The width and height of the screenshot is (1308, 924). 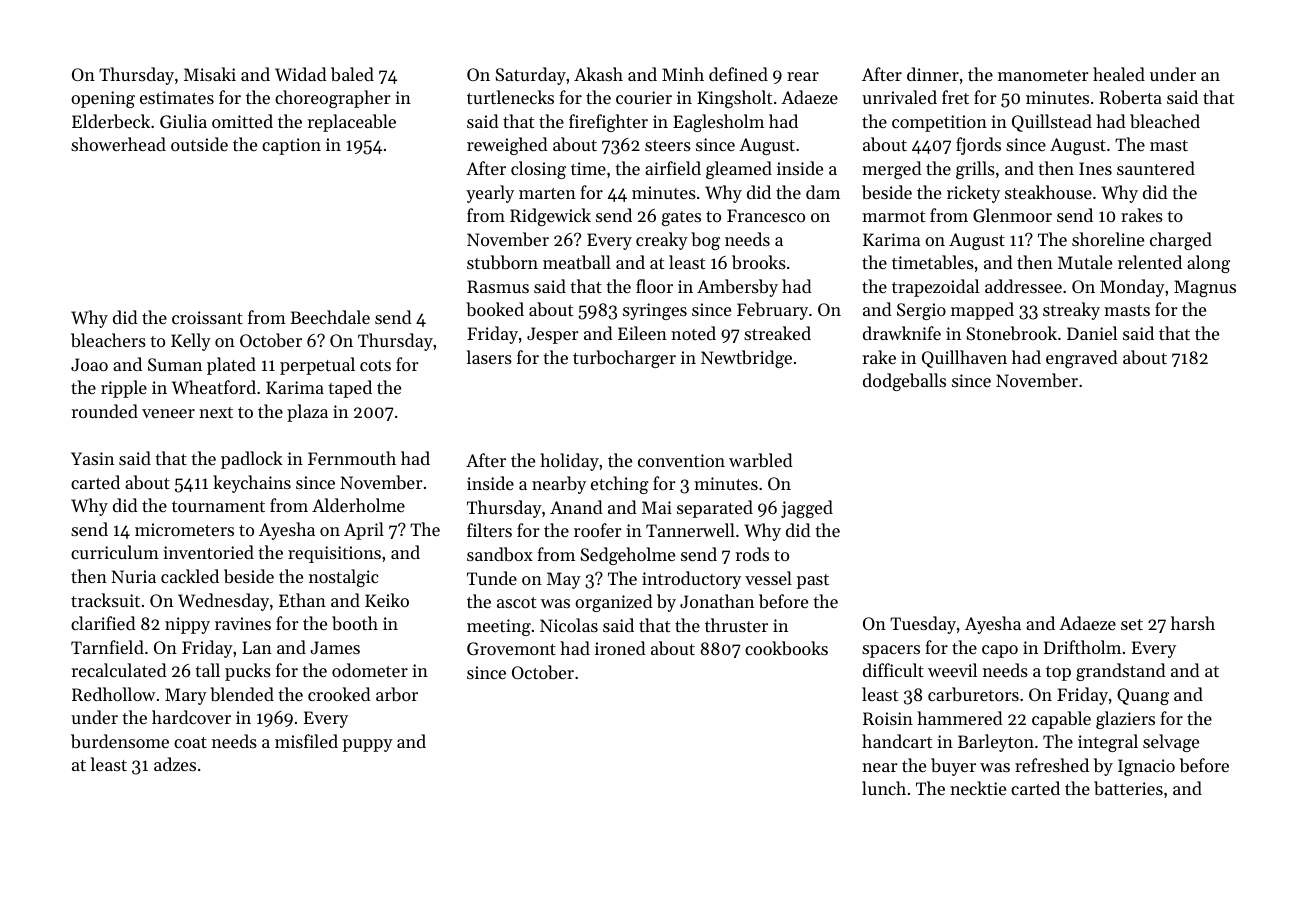 What do you see at coordinates (335, 647) in the screenshot?
I see `James` at bounding box center [335, 647].
